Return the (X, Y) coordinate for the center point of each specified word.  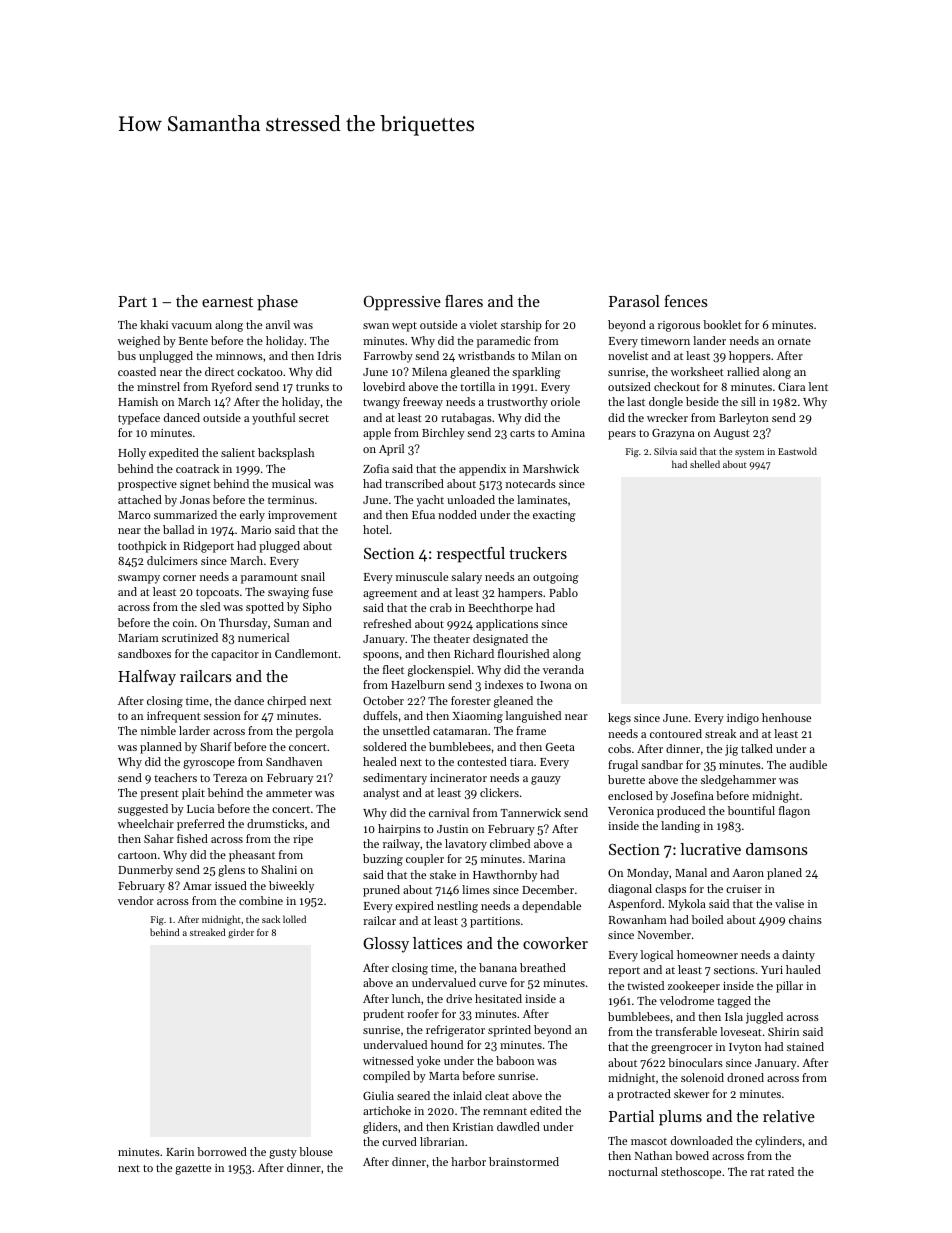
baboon (515, 1060)
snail (313, 576)
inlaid (467, 1095)
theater (451, 638)
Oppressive (402, 303)
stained (805, 1046)
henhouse (786, 717)
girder (241, 933)
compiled (386, 1077)
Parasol (634, 301)
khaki (154, 324)
